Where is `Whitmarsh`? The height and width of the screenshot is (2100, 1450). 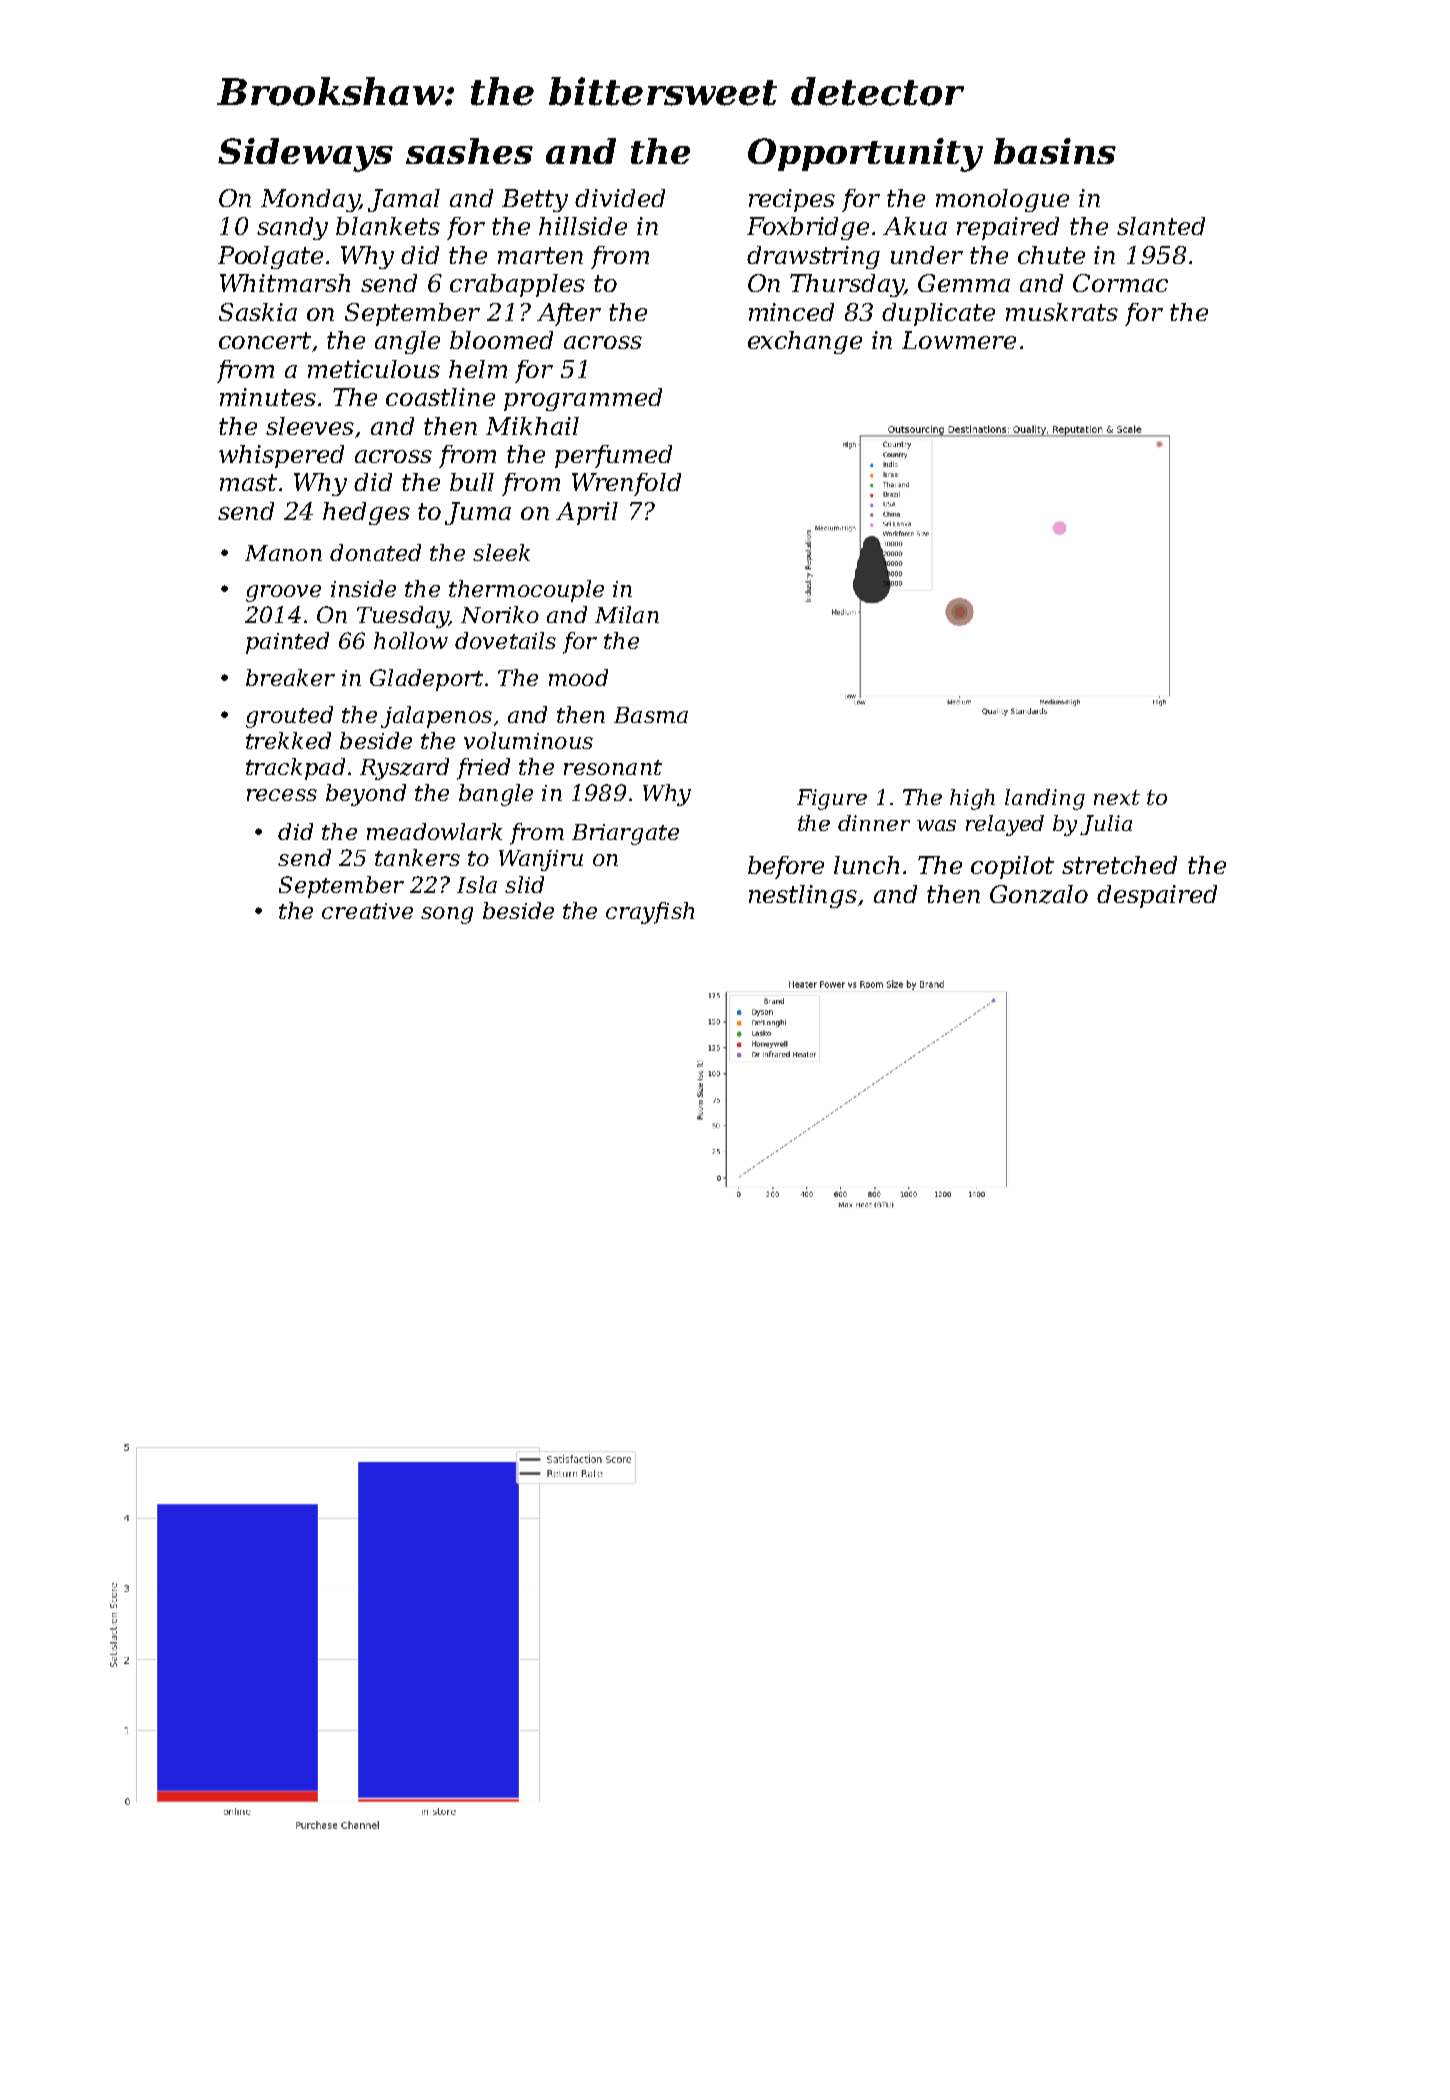 Whitmarsh is located at coordinates (285, 283).
